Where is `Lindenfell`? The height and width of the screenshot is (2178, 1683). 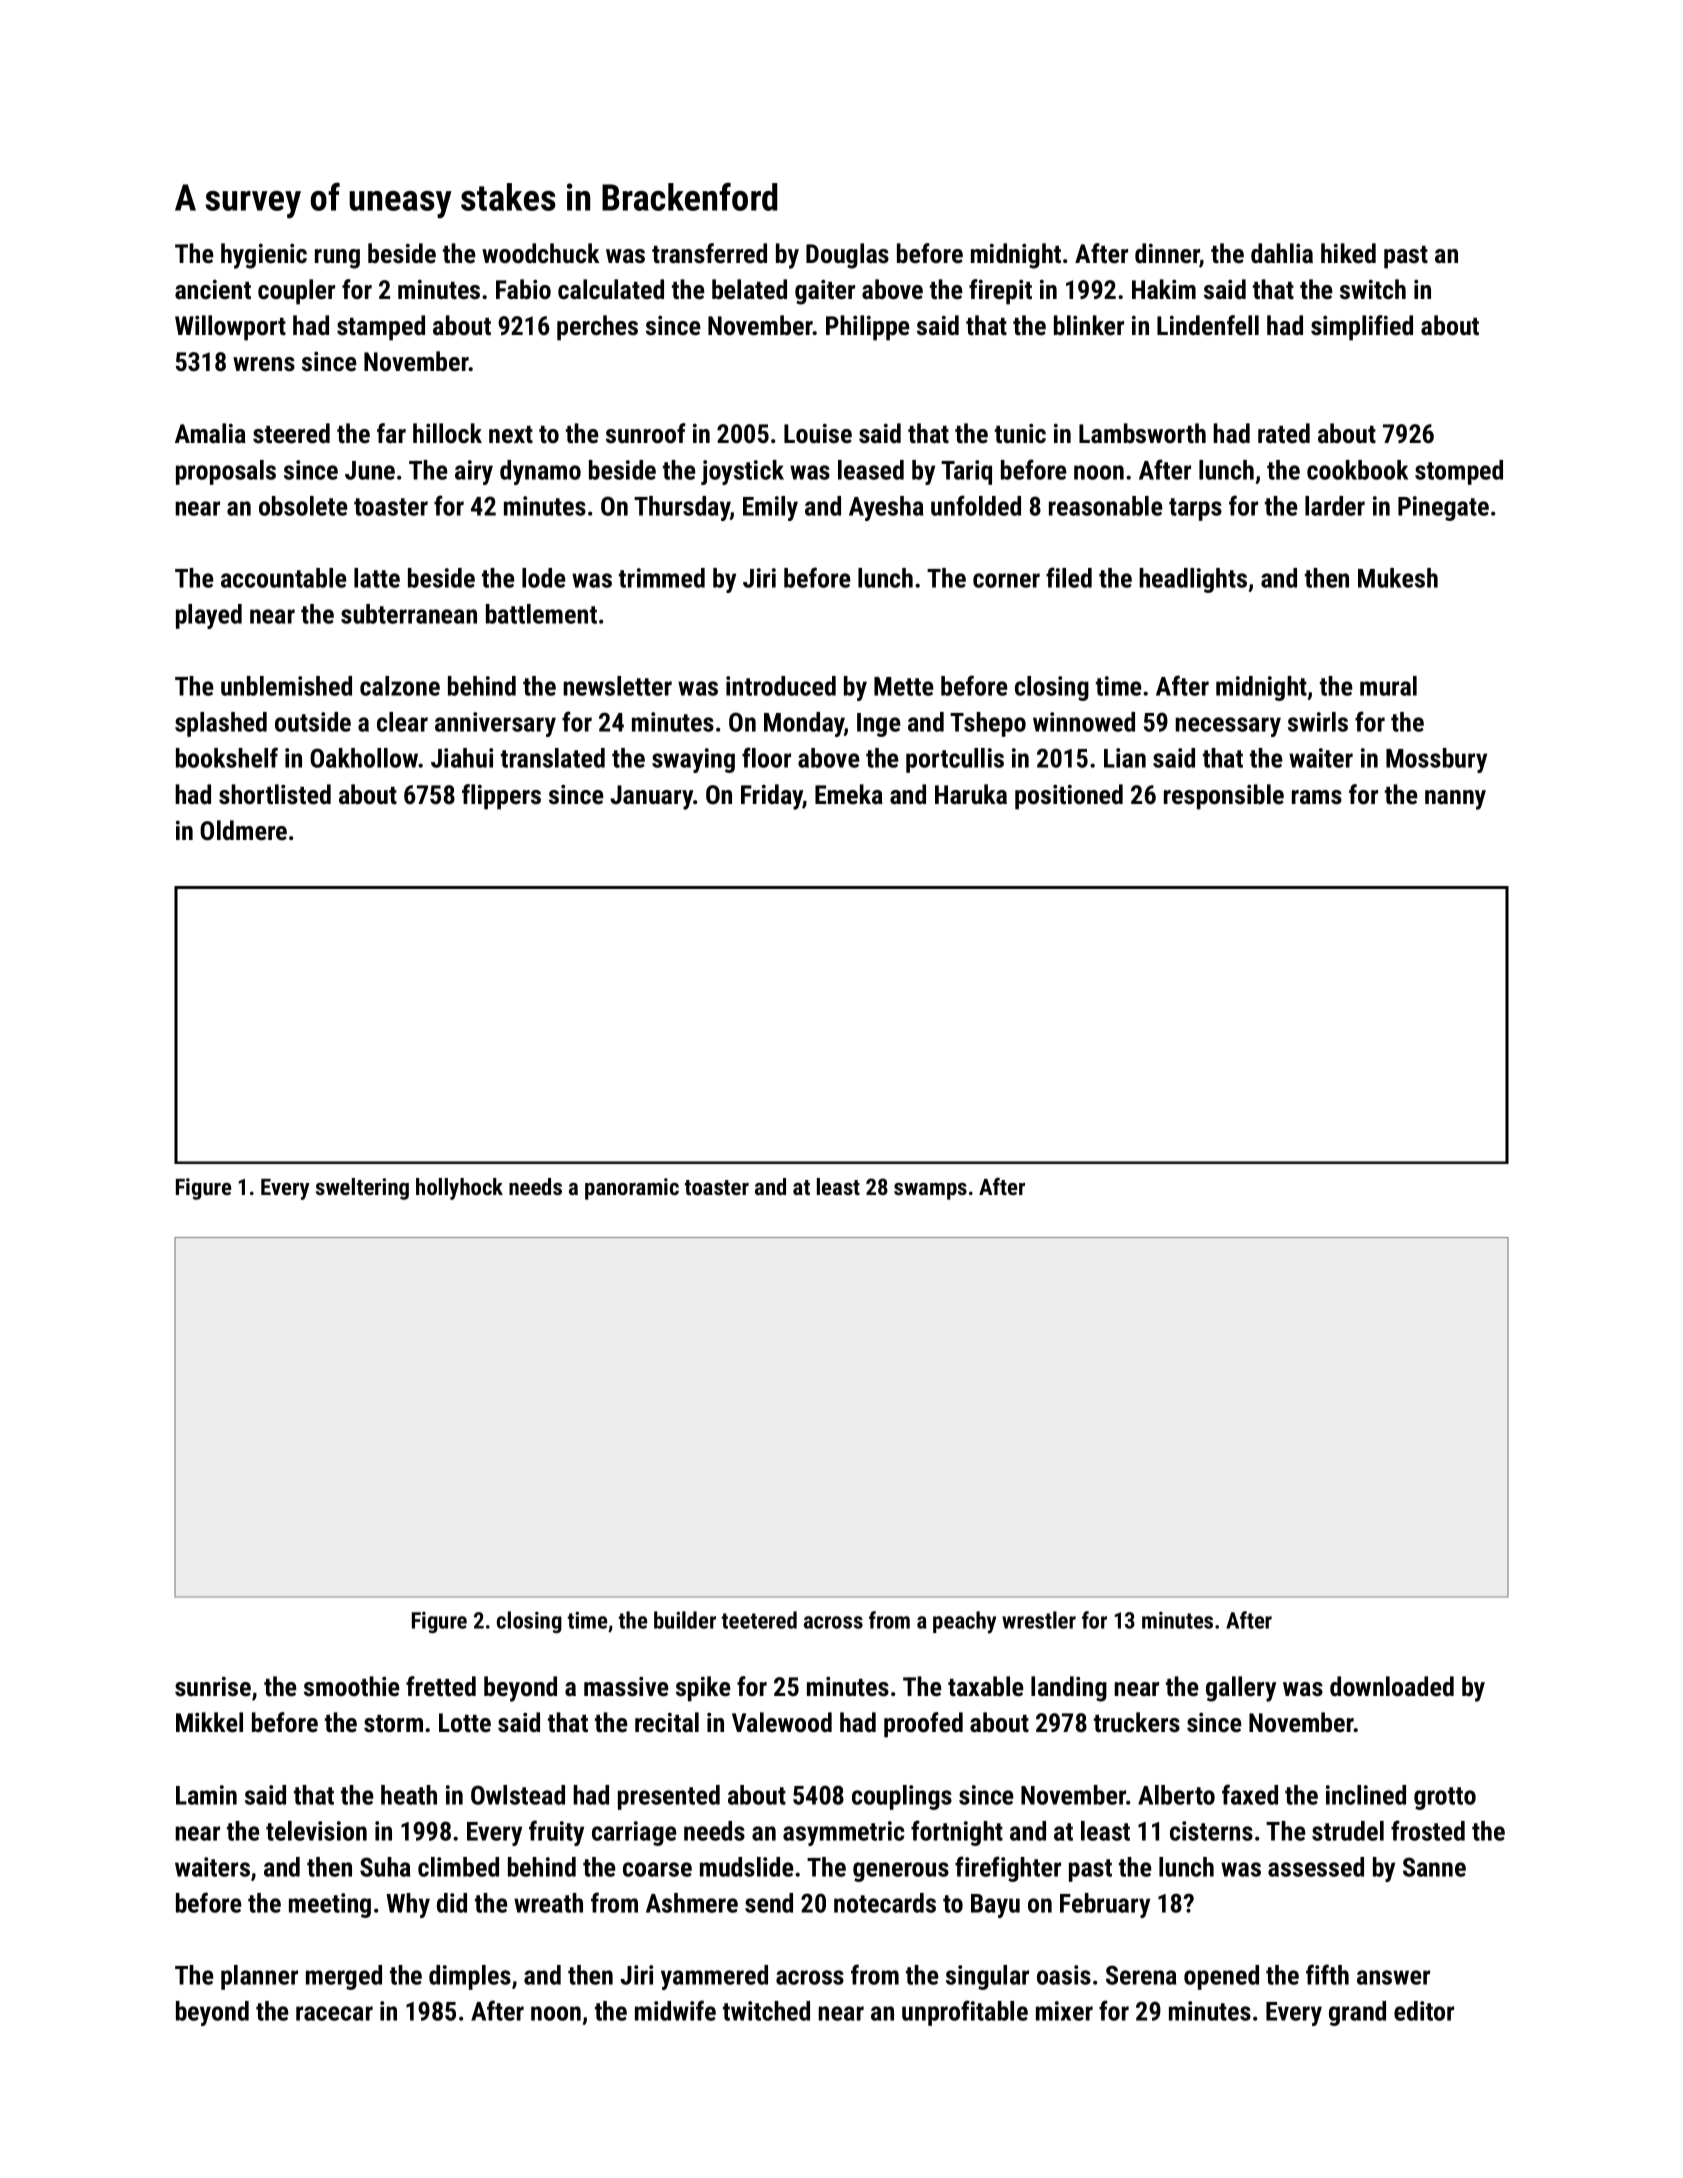 Lindenfell is located at coordinates (1208, 325).
